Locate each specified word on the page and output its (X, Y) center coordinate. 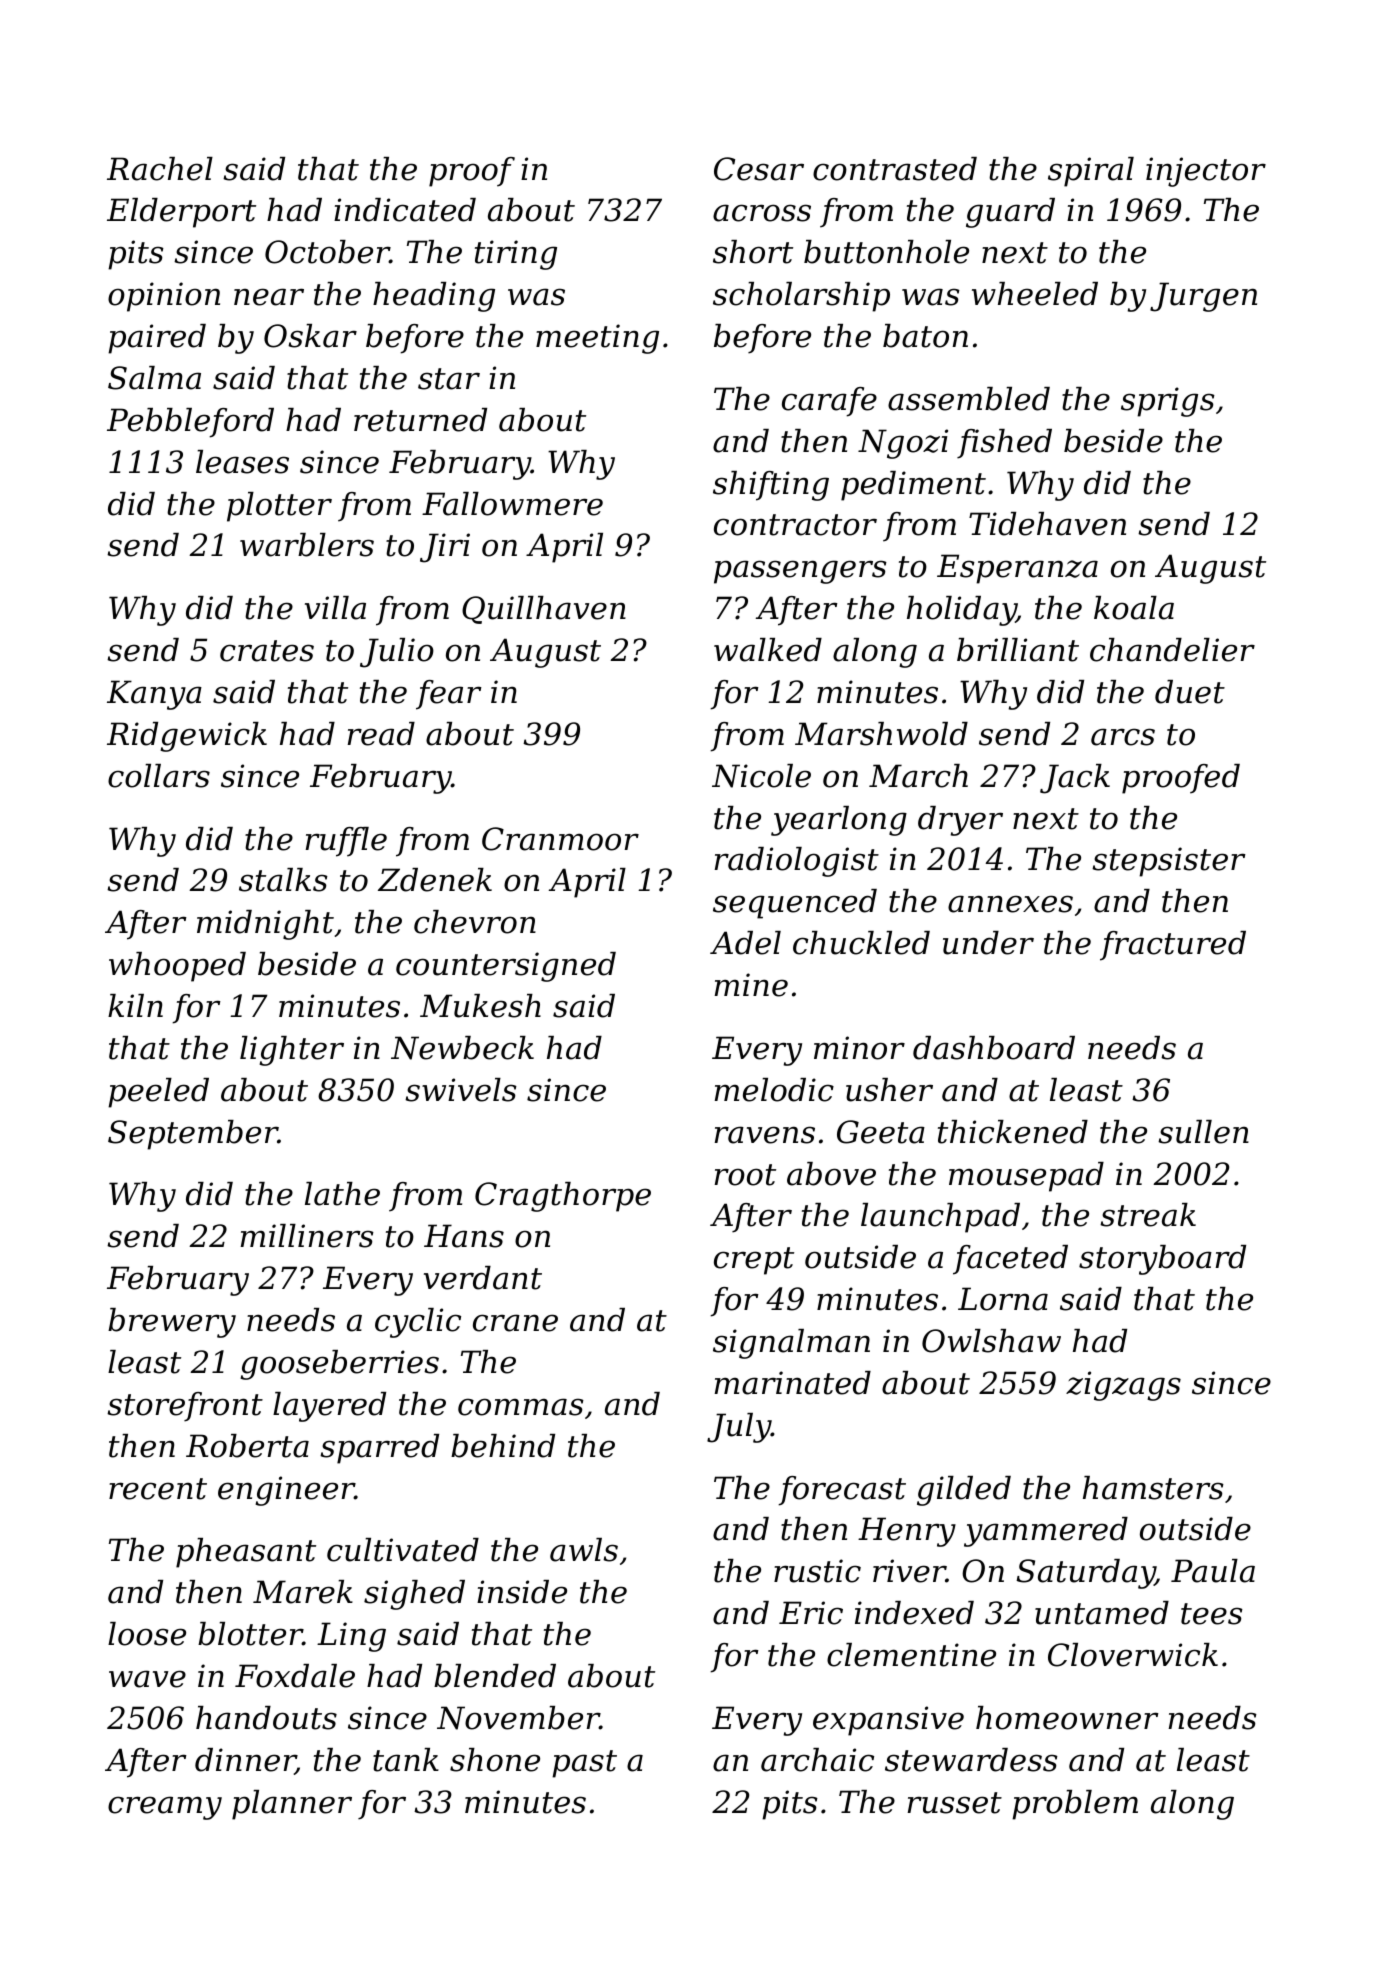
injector (1206, 172)
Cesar (759, 169)
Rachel (160, 169)
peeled (158, 1093)
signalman (791, 1344)
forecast (842, 1491)
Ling (351, 1637)
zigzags (1123, 1386)
